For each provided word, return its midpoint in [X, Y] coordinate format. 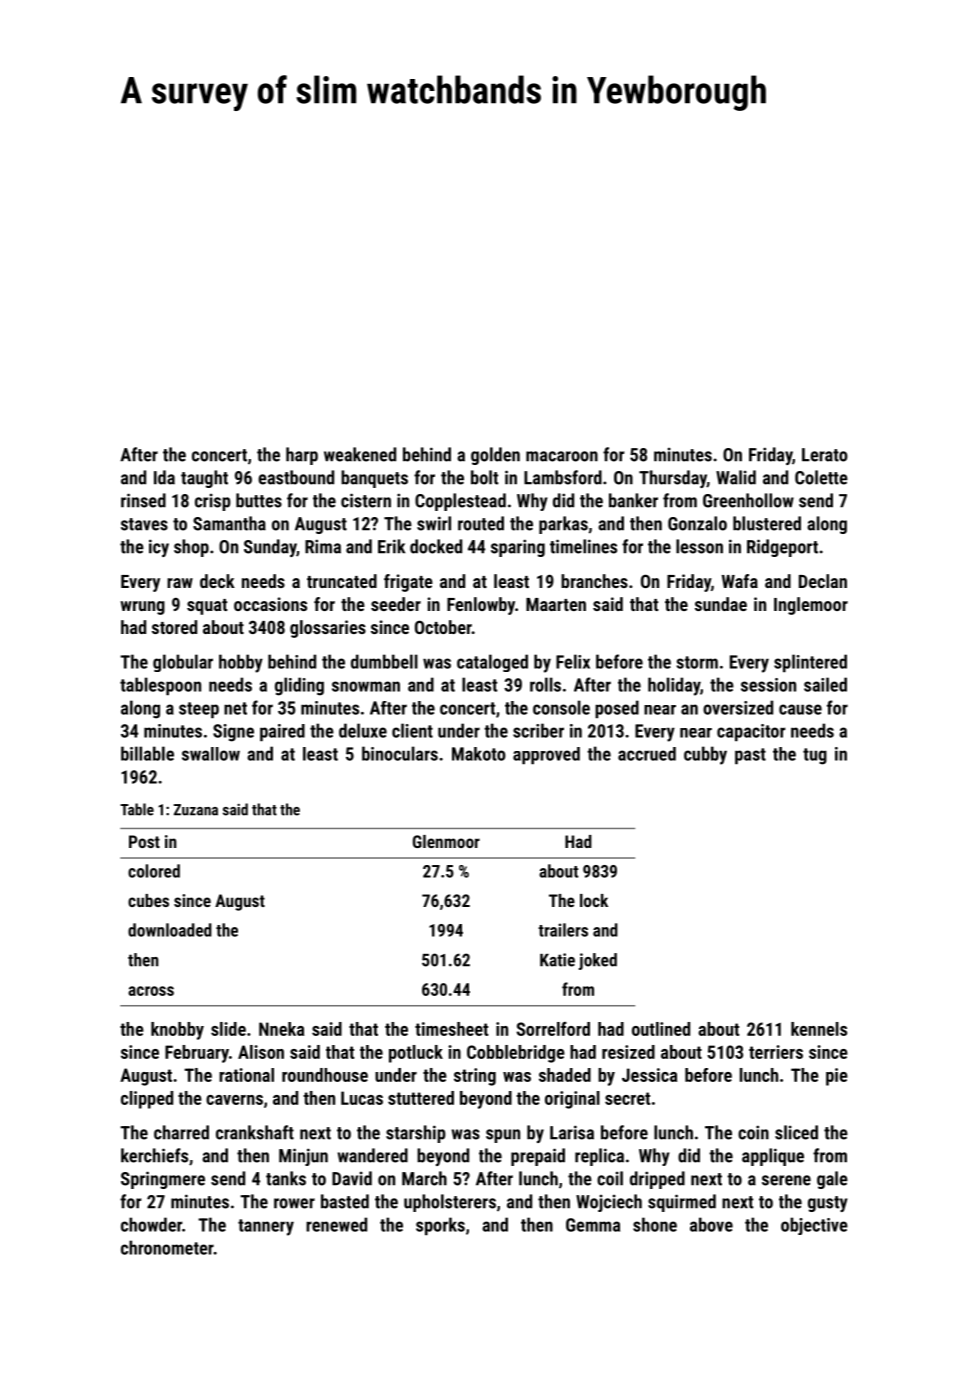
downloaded [170, 930]
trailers [563, 930]
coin [753, 1132]
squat [207, 607]
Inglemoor [811, 606]
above [711, 1224]
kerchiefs [154, 1155]
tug [815, 756]
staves [144, 524]
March [424, 1178]
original [572, 1100]
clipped [147, 1100]
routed [481, 523]
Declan [823, 581]
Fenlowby [481, 606]
